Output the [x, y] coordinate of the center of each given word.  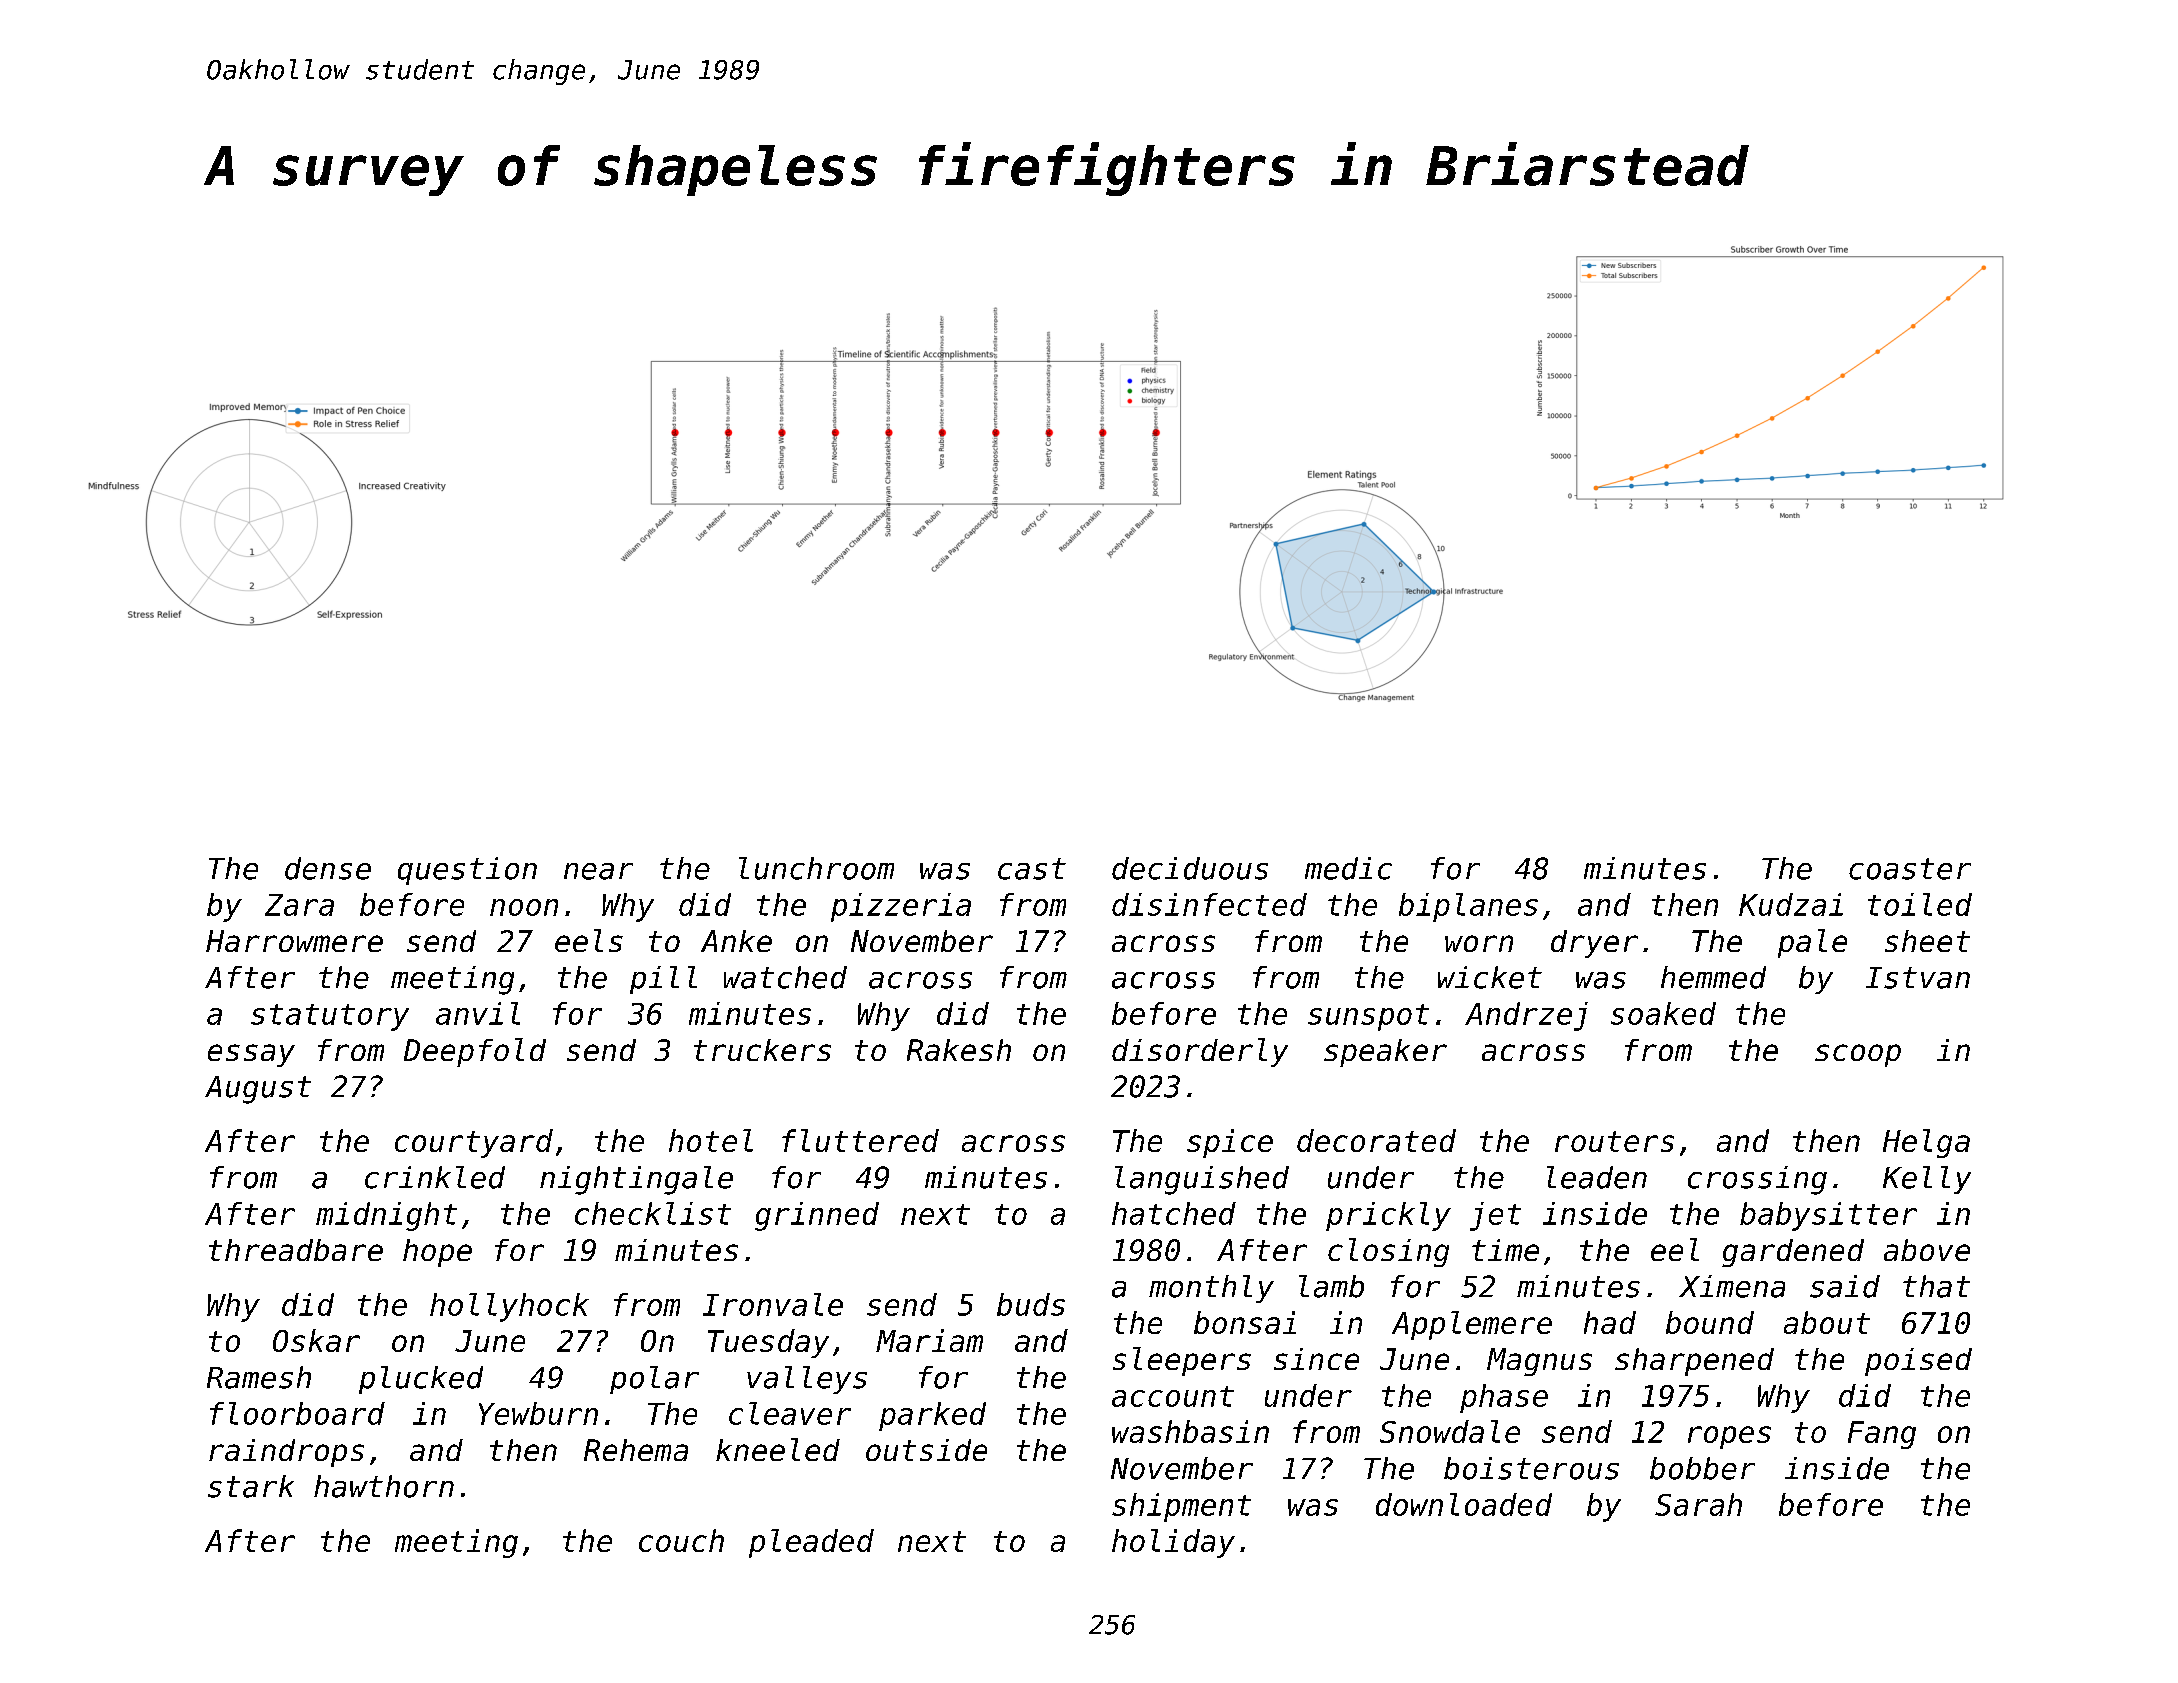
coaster [1910, 869]
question [467, 871]
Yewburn [538, 1413]
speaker [1385, 1053]
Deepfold [475, 1052]
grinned [817, 1216]
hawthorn [384, 1486]
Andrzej [1526, 1016]
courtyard [474, 1143]
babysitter [1828, 1216]
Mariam [929, 1340]
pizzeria [901, 907]
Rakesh [959, 1050]
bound [1710, 1322]
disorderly [1200, 1052]
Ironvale [773, 1304]
